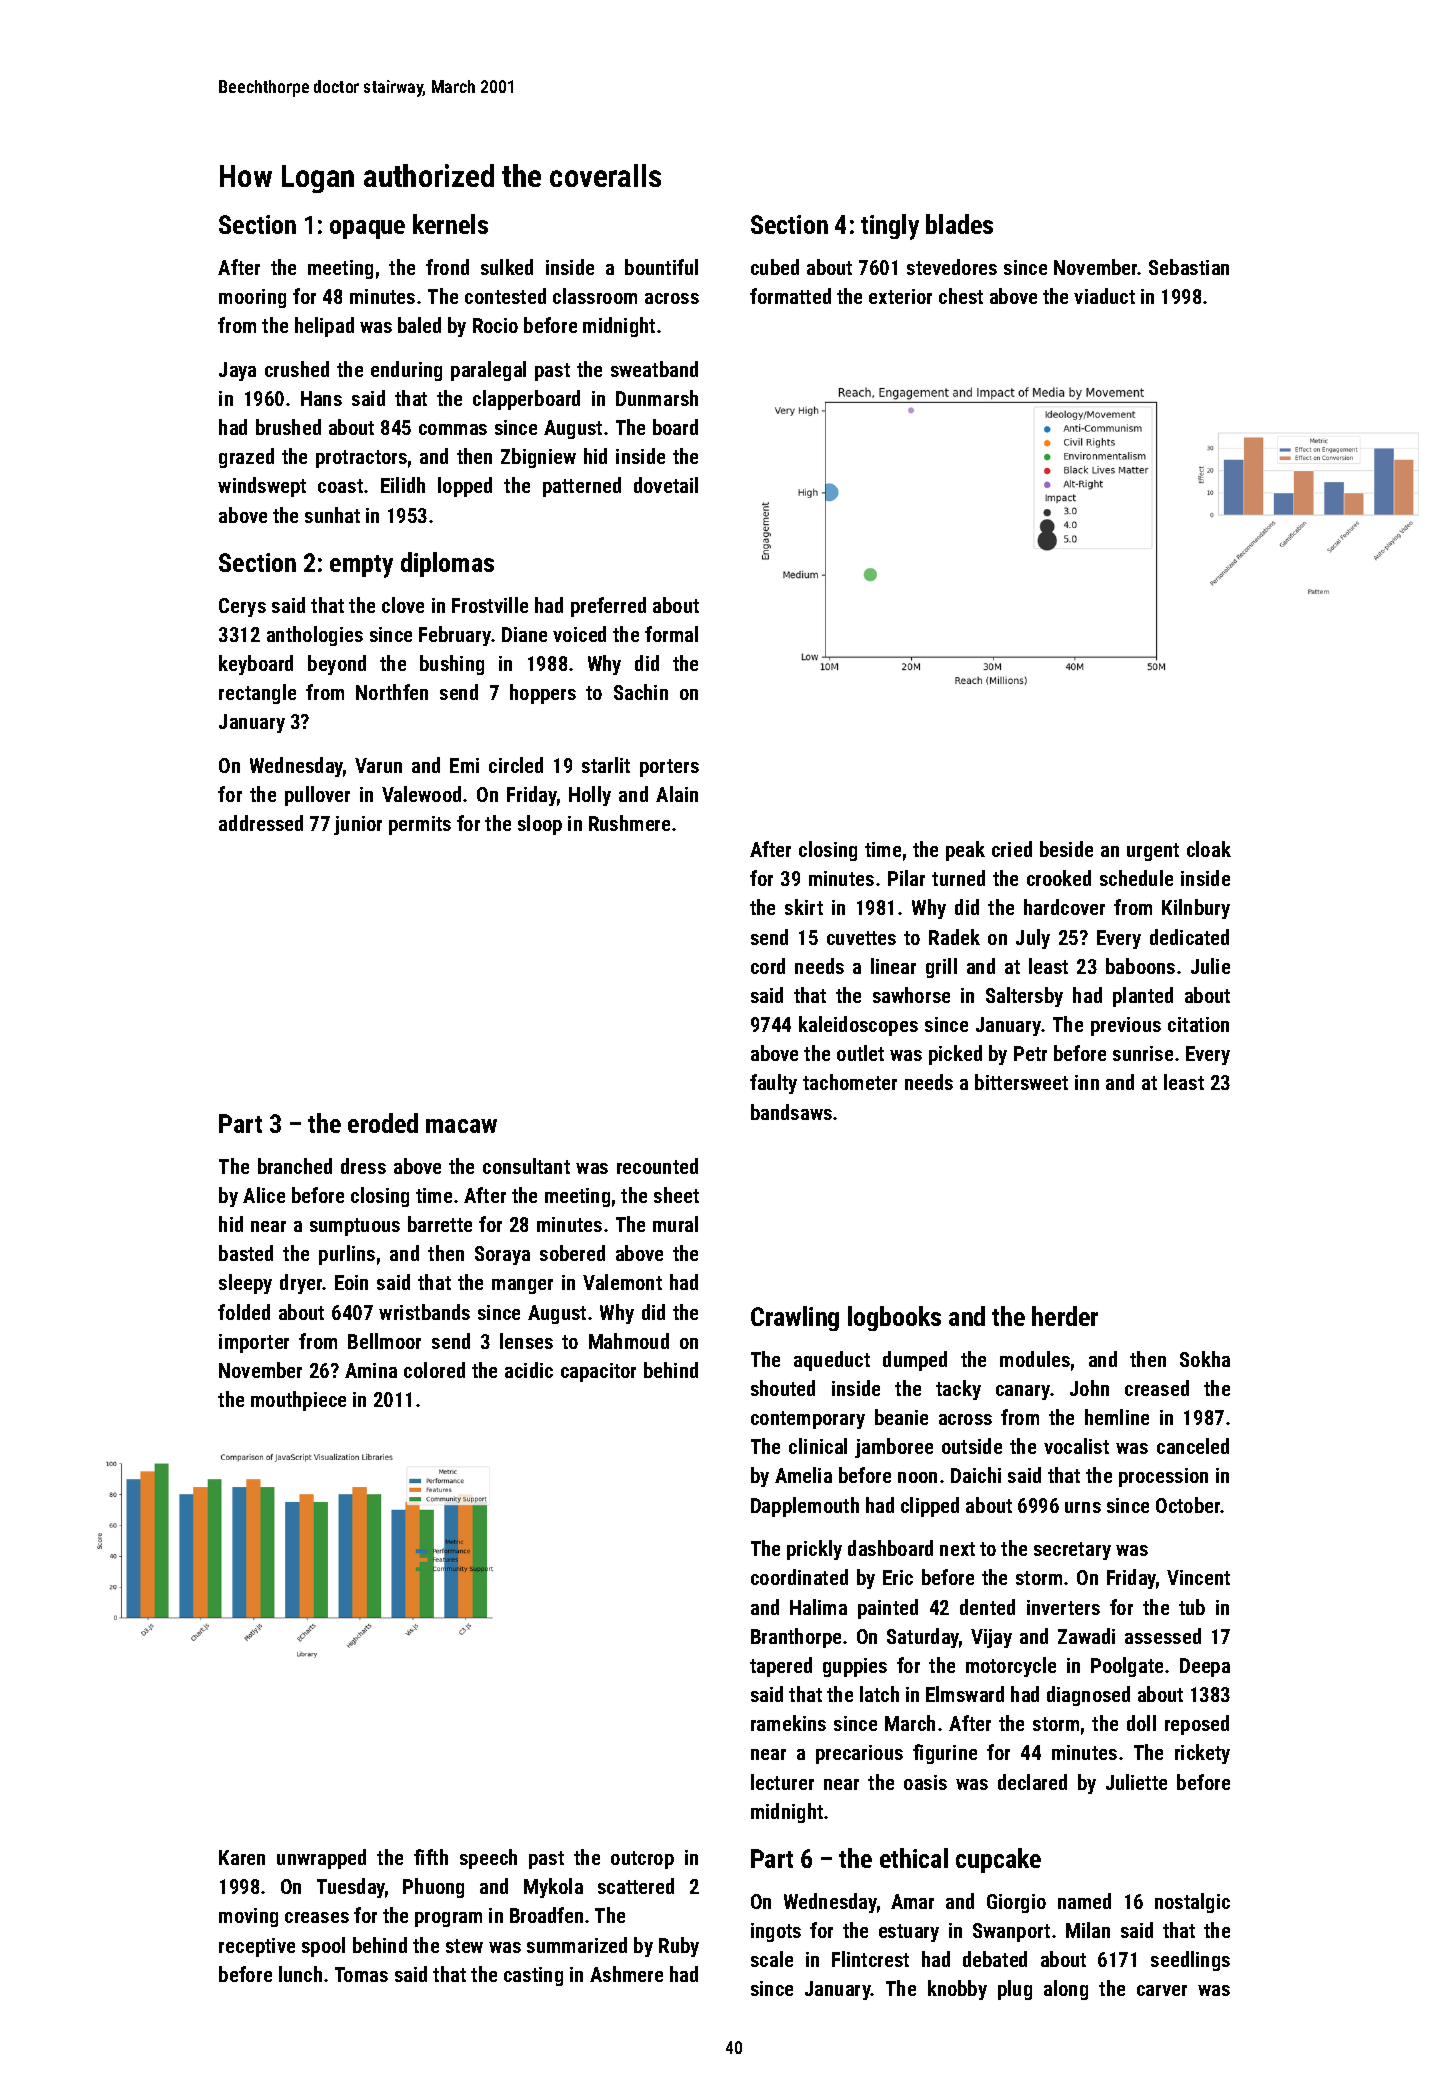 The width and height of the page is (1450, 2100). I want to click on cuvettes, so click(861, 938).
